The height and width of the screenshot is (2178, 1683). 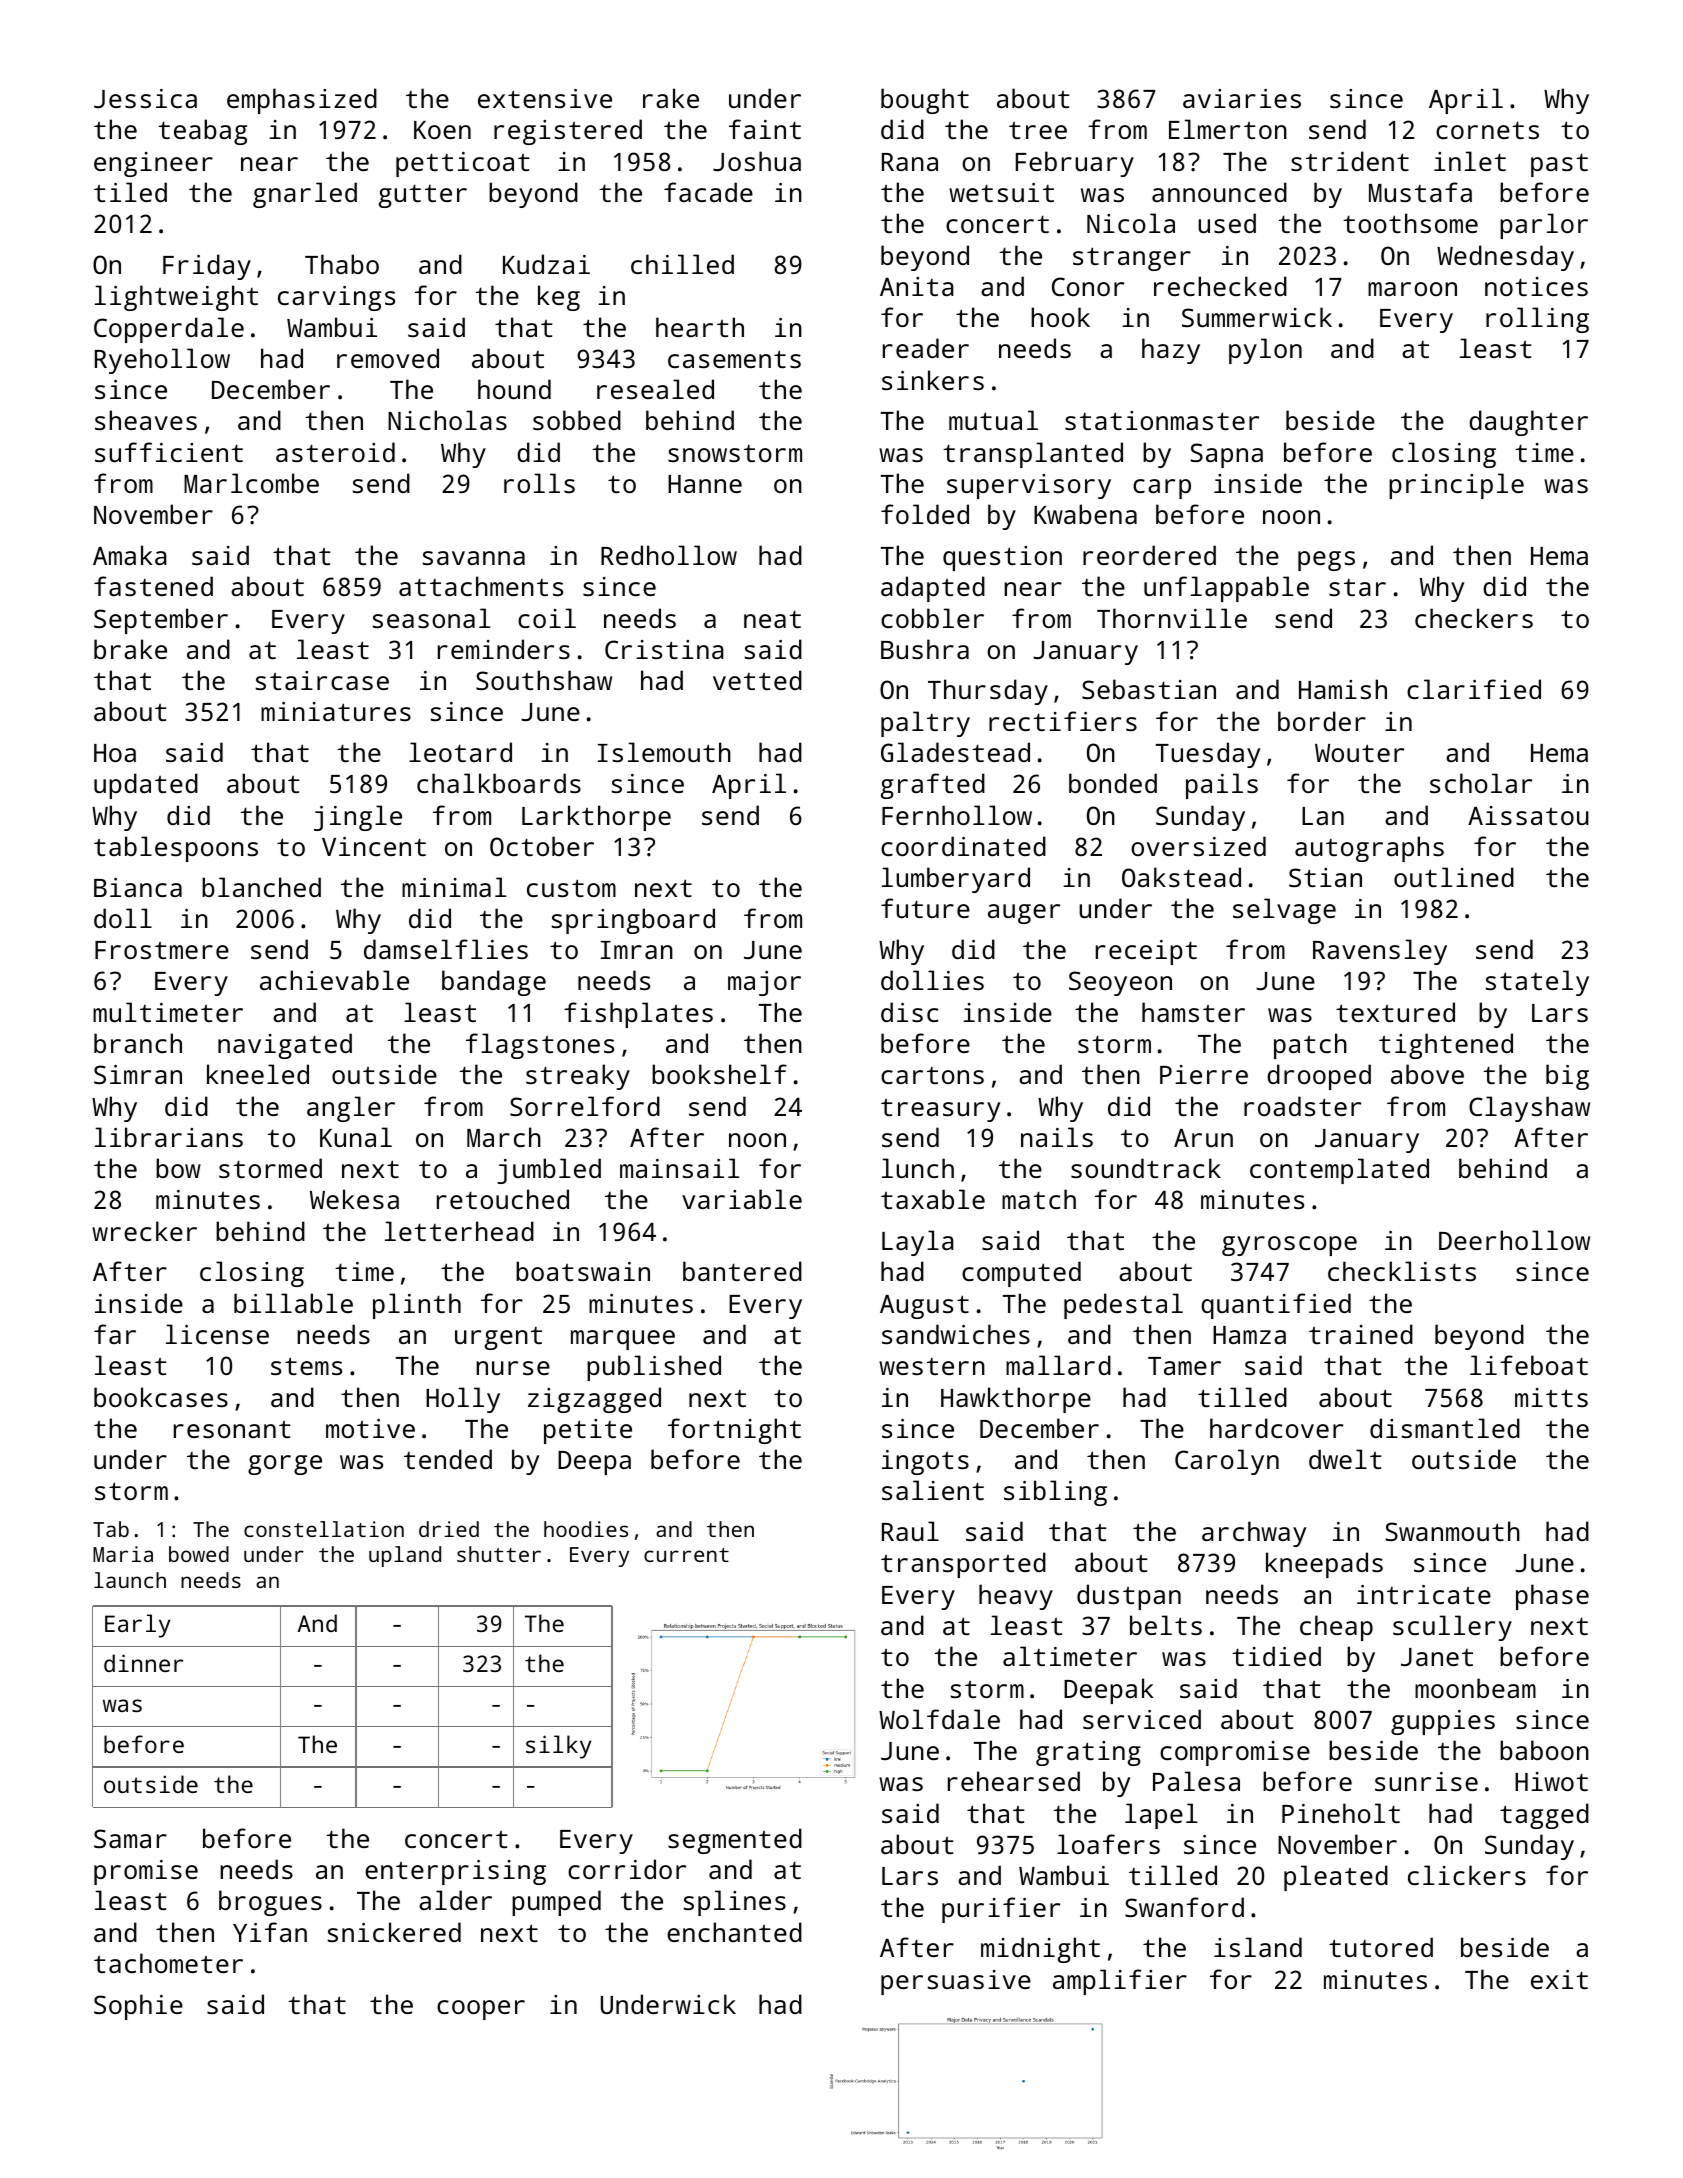 I want to click on Marlcombe, so click(x=251, y=483).
